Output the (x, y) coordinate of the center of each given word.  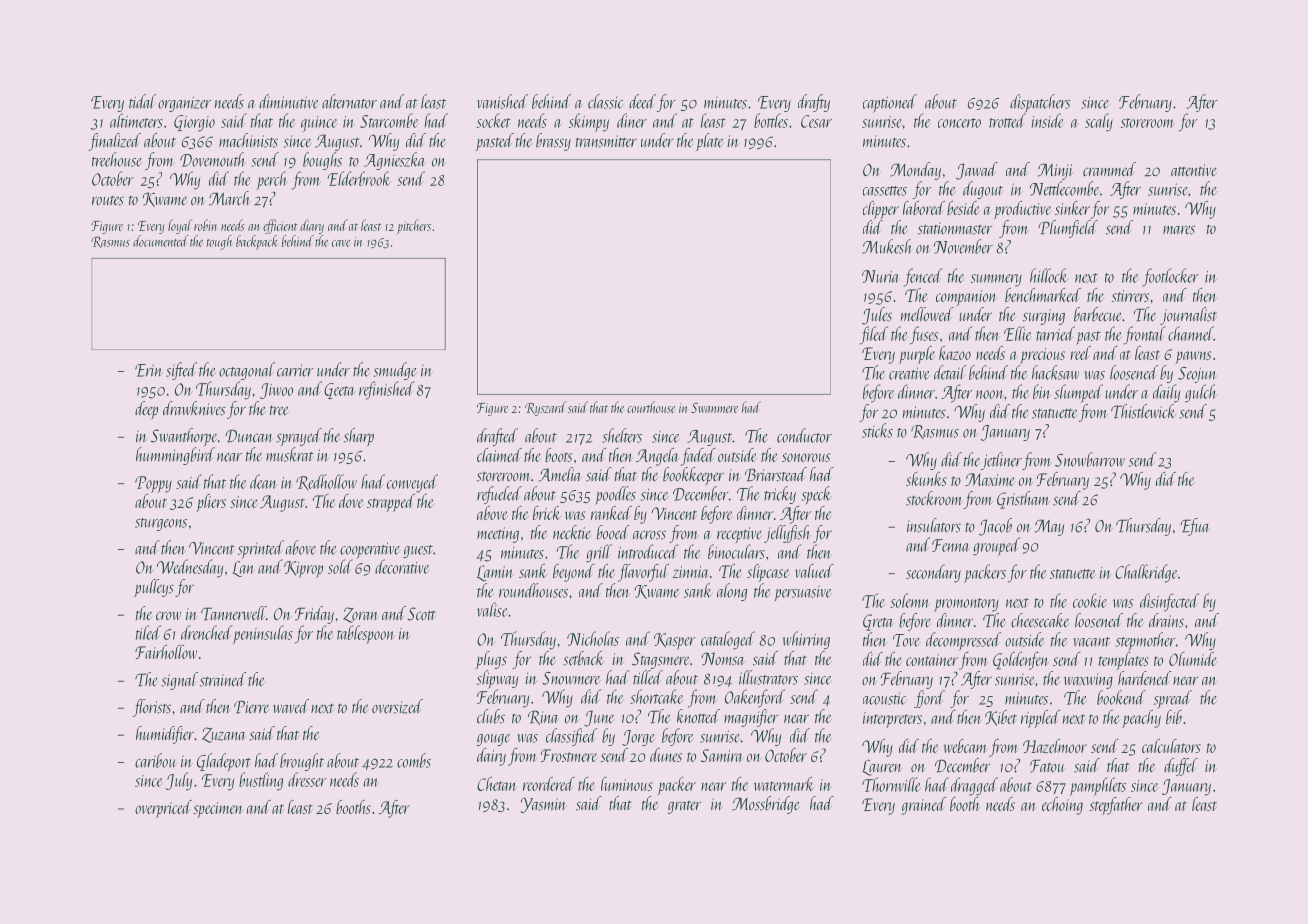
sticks (877, 430)
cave (341, 243)
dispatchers (1040, 103)
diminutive (288, 101)
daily (1166, 393)
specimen (217, 810)
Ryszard (545, 408)
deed (642, 101)
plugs (491, 660)
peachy (1141, 719)
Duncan (249, 436)
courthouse (651, 407)
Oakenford (755, 698)
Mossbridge (766, 805)
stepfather (1116, 806)
